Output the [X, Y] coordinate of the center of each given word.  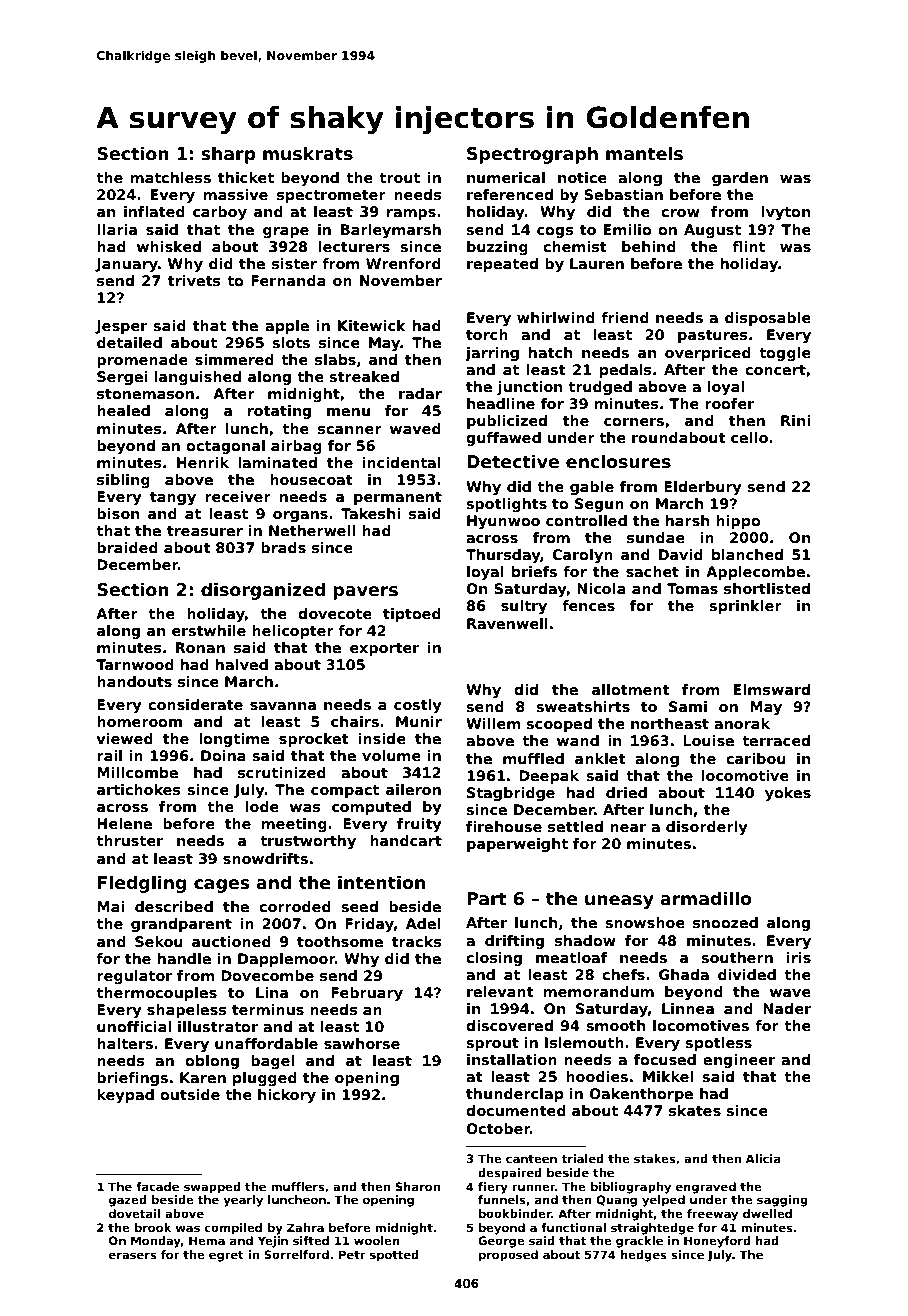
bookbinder [515, 1213]
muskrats [308, 153]
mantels [644, 153]
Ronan [200, 647]
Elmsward [772, 689]
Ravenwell [507, 623]
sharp [228, 155]
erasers [133, 1255]
